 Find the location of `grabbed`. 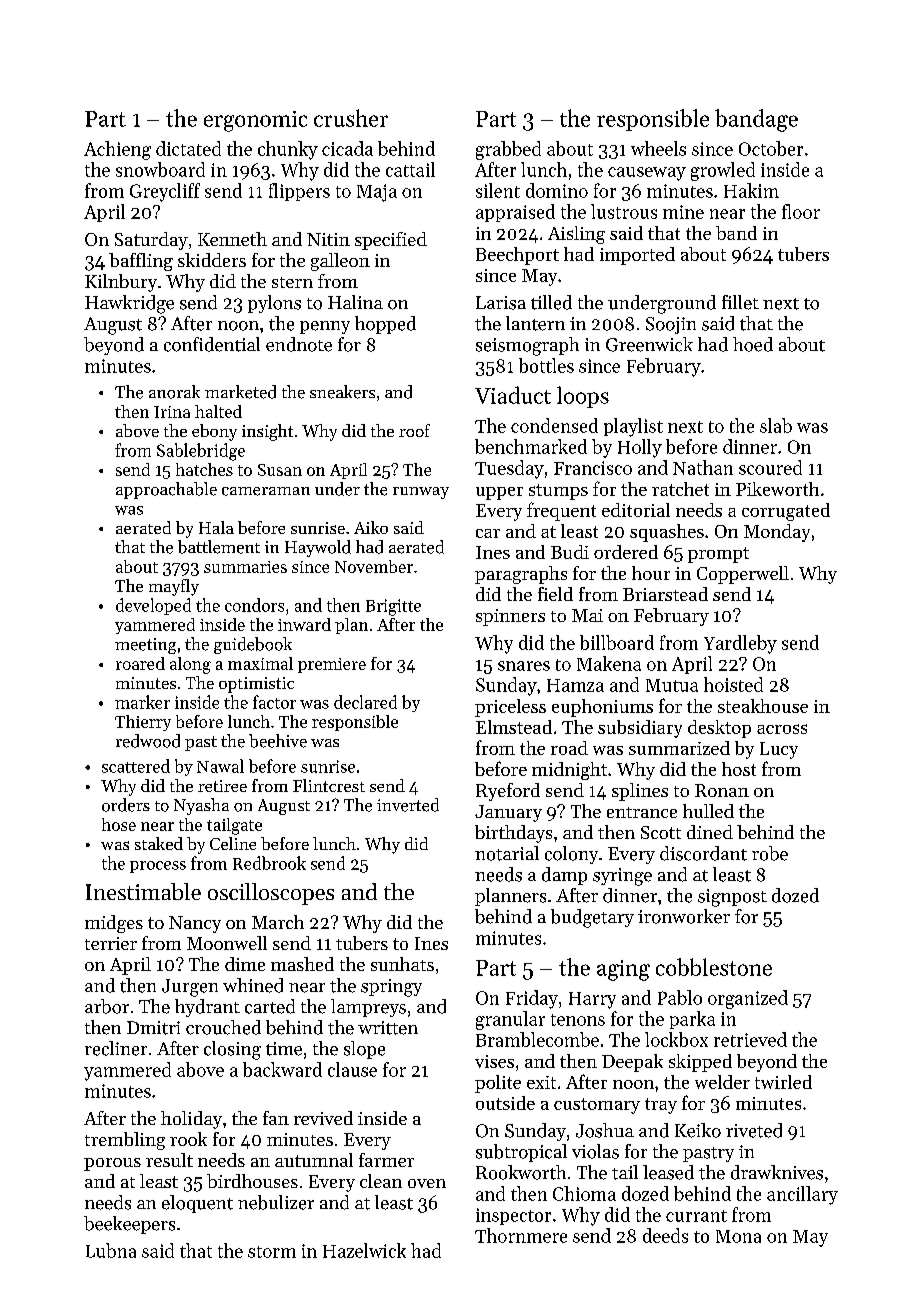

grabbed is located at coordinates (508, 150).
